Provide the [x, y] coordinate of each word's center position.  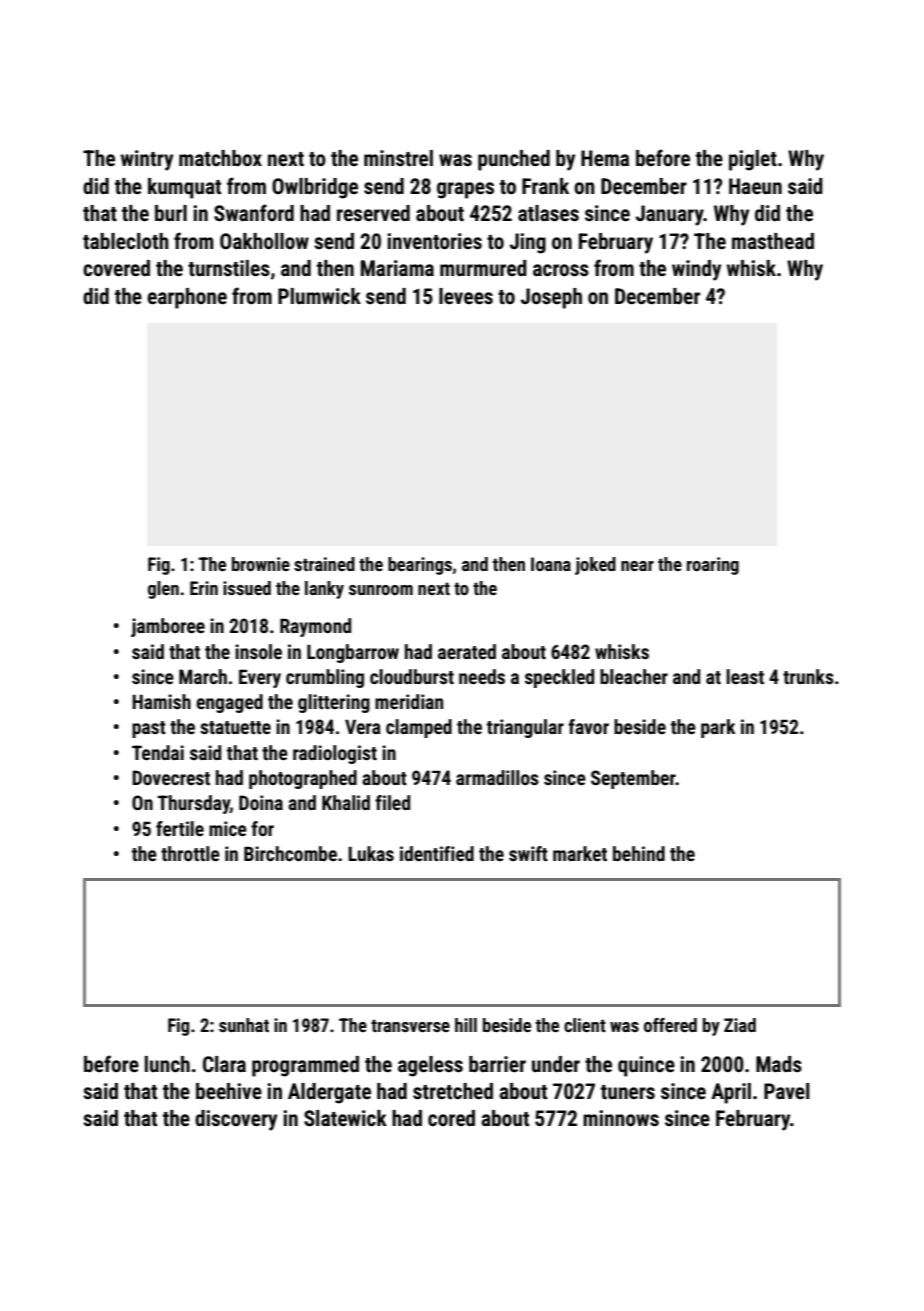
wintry [147, 160]
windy [696, 270]
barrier [497, 1064]
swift [528, 853]
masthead [773, 241]
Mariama [397, 268]
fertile [180, 828]
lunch [167, 1064]
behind [639, 853]
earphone [187, 298]
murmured [483, 268]
